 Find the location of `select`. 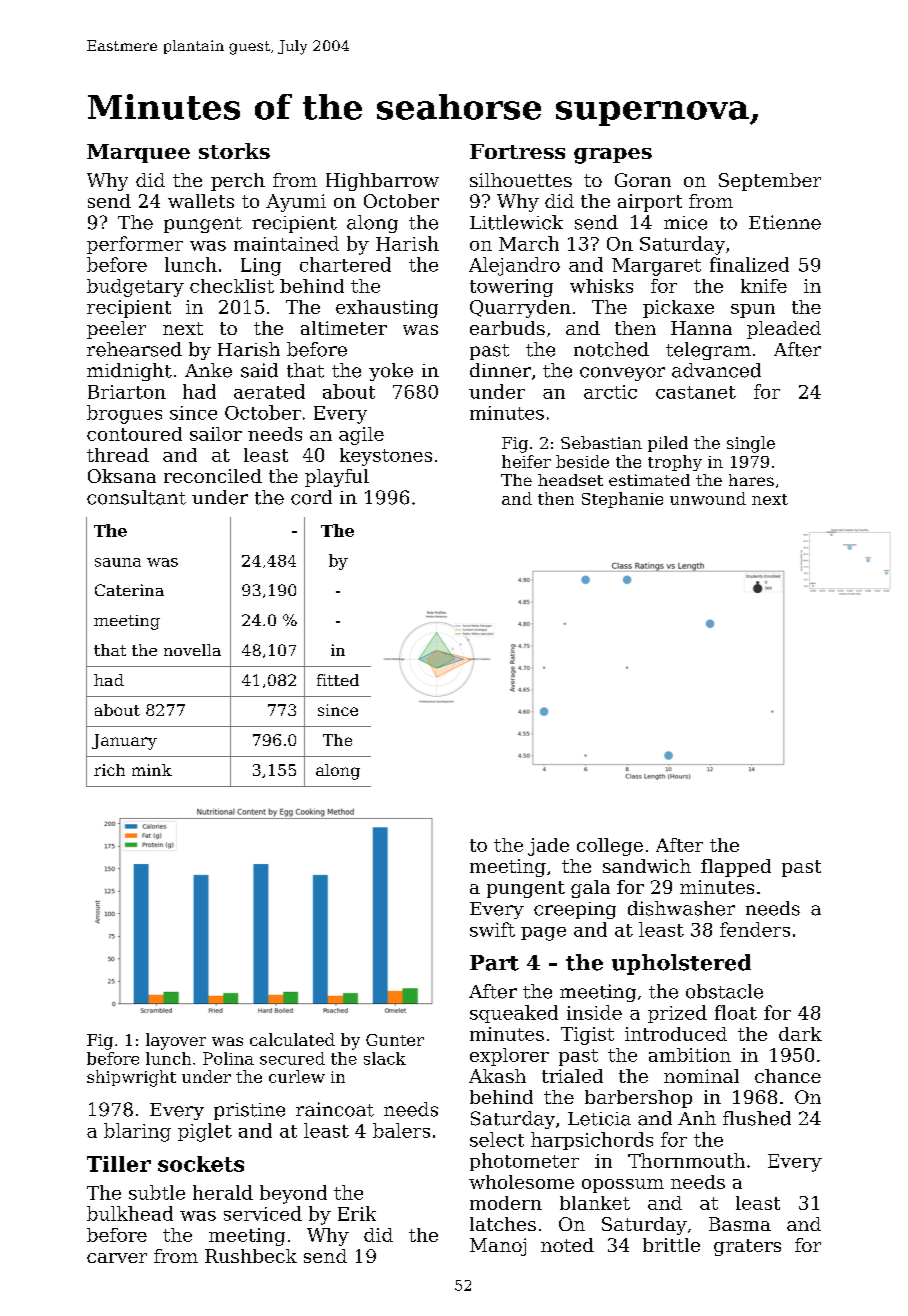

select is located at coordinates (497, 1139).
